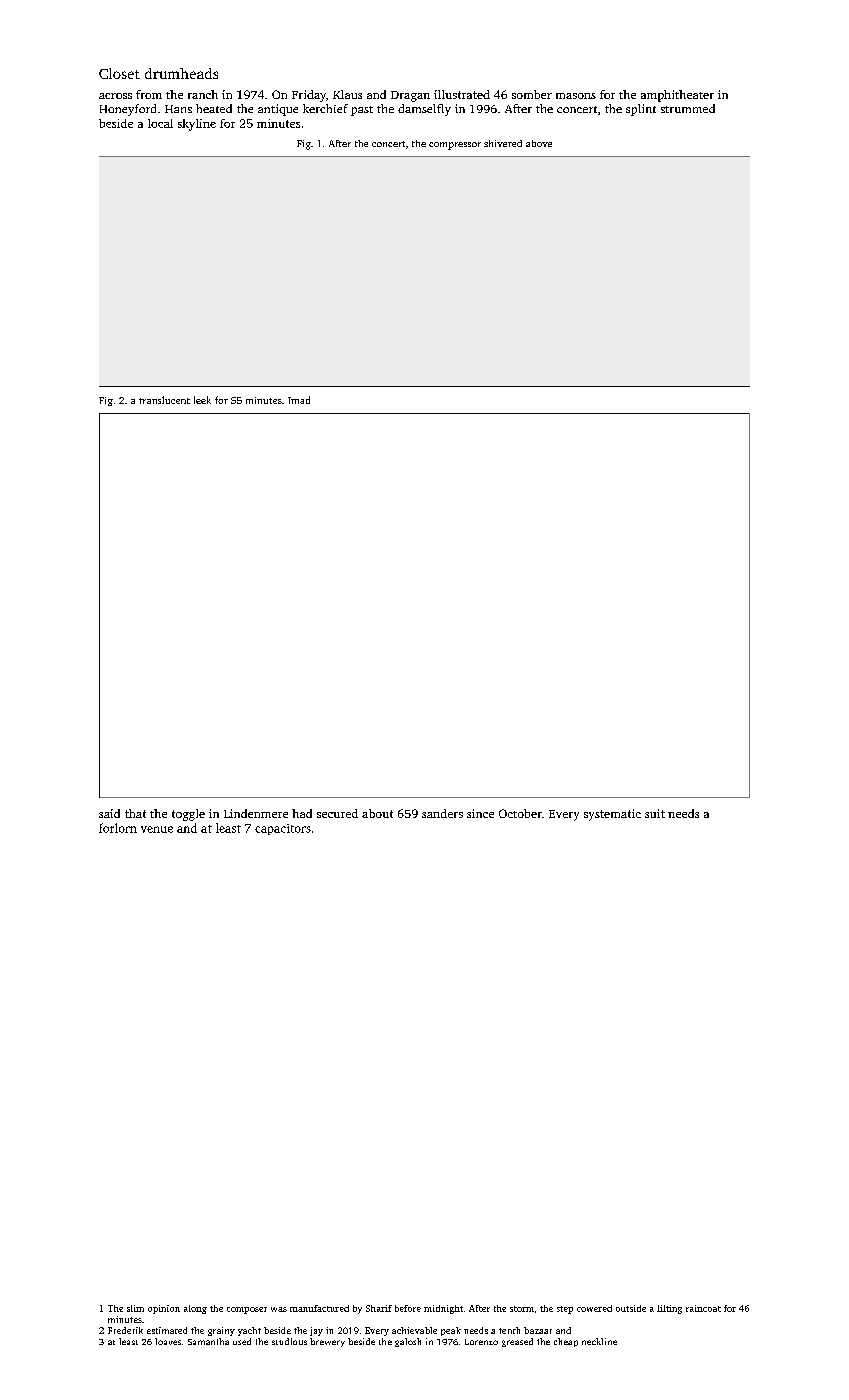  Describe the element at coordinates (462, 94) in the page. I see `illustrated` at that location.
